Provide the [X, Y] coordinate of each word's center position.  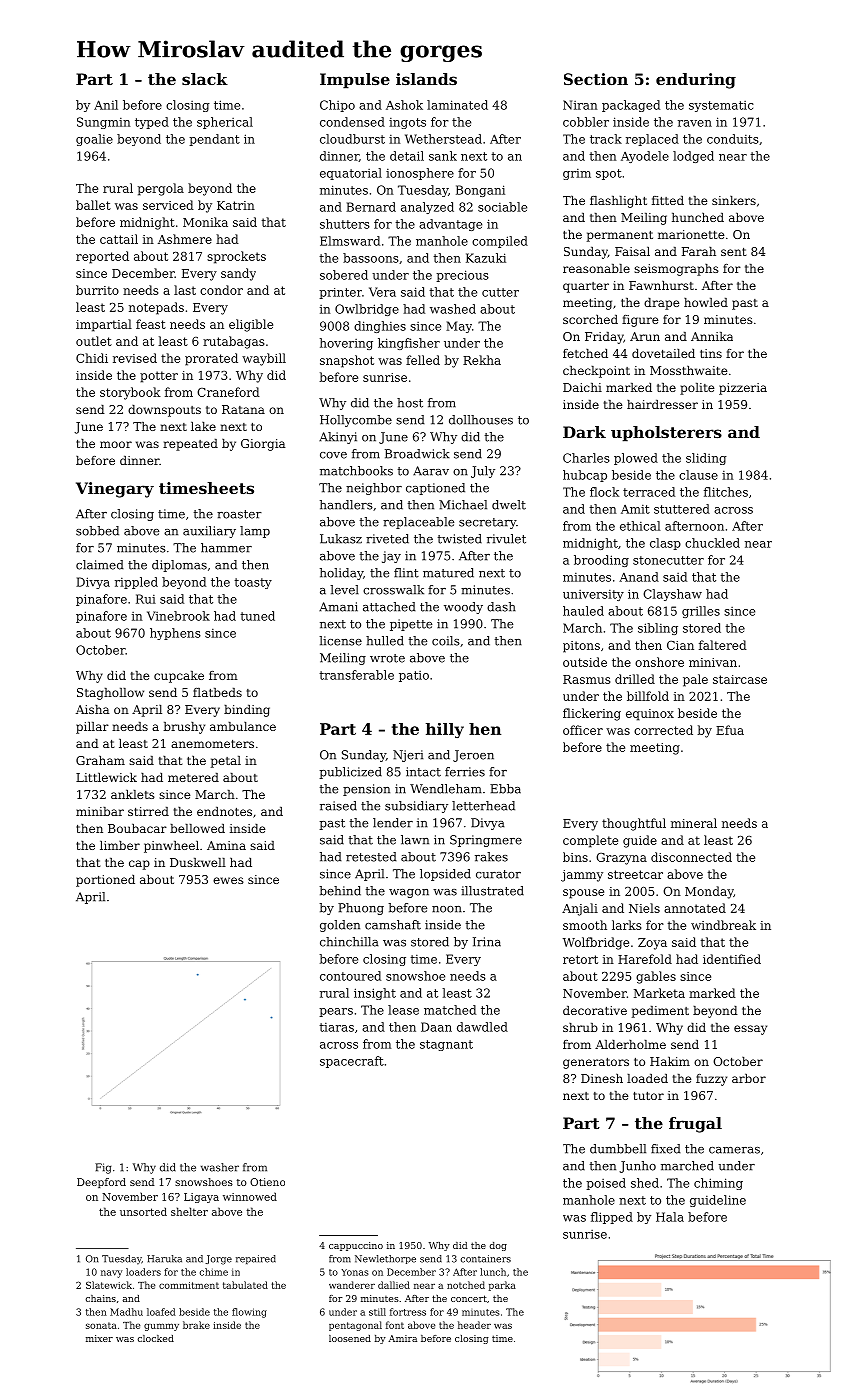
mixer [99, 1338]
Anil [106, 105]
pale [695, 680]
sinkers [734, 200]
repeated [190, 445]
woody [463, 608]
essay [750, 1030]
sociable [502, 207]
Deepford [101, 1183]
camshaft [393, 925]
